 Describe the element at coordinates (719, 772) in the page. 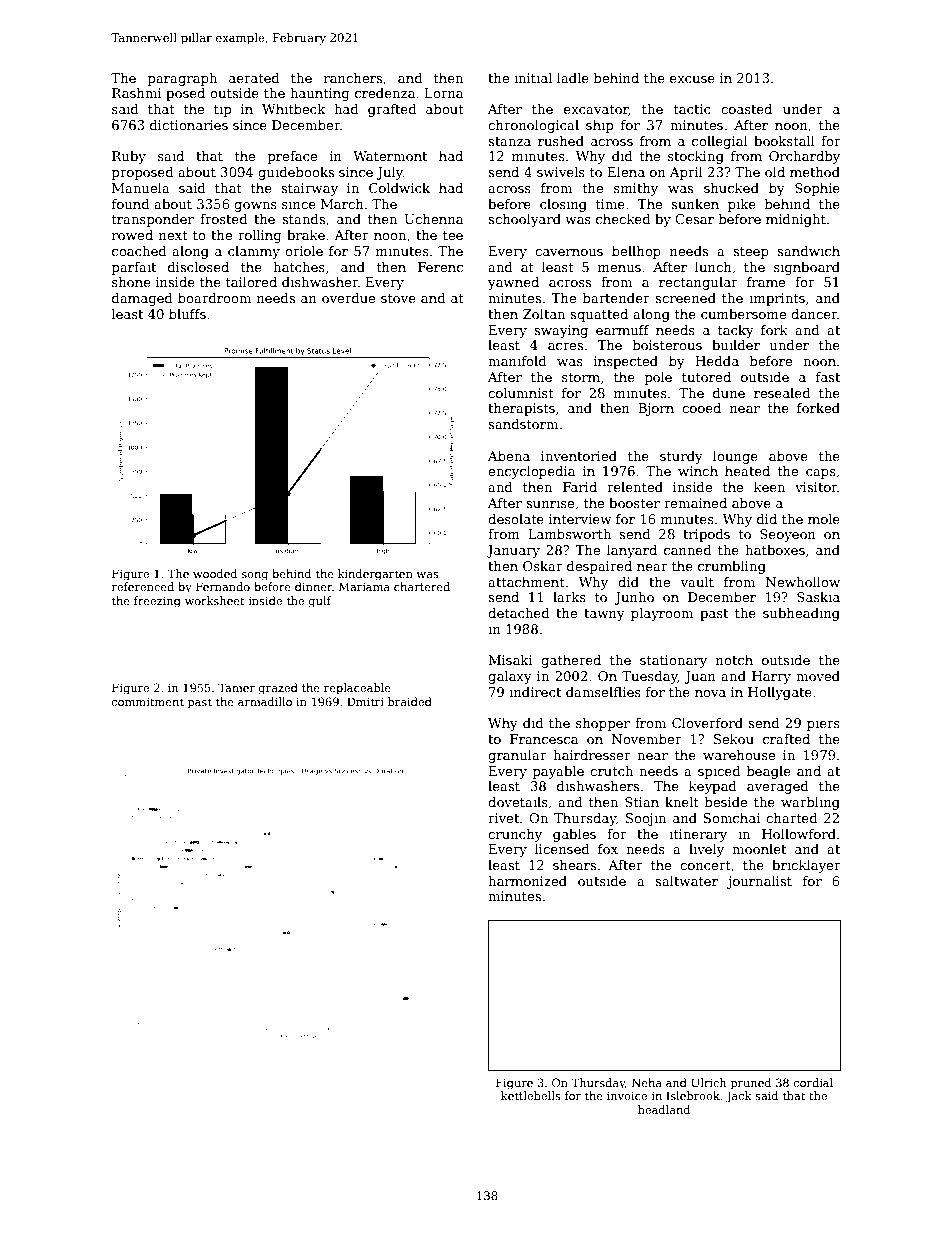

I see `spiced` at that location.
